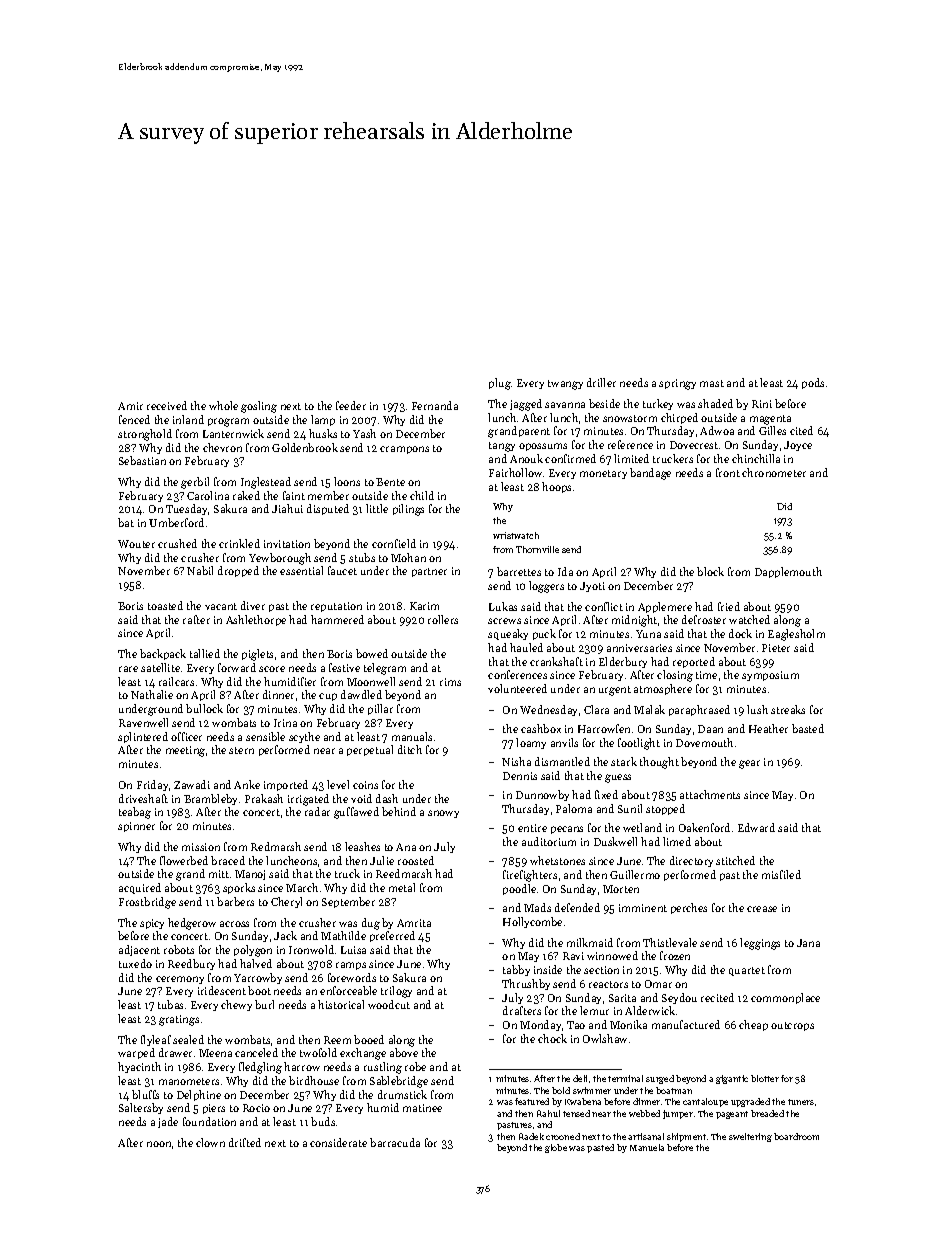 This page has width=952, height=1233. I want to click on across, so click(234, 924).
